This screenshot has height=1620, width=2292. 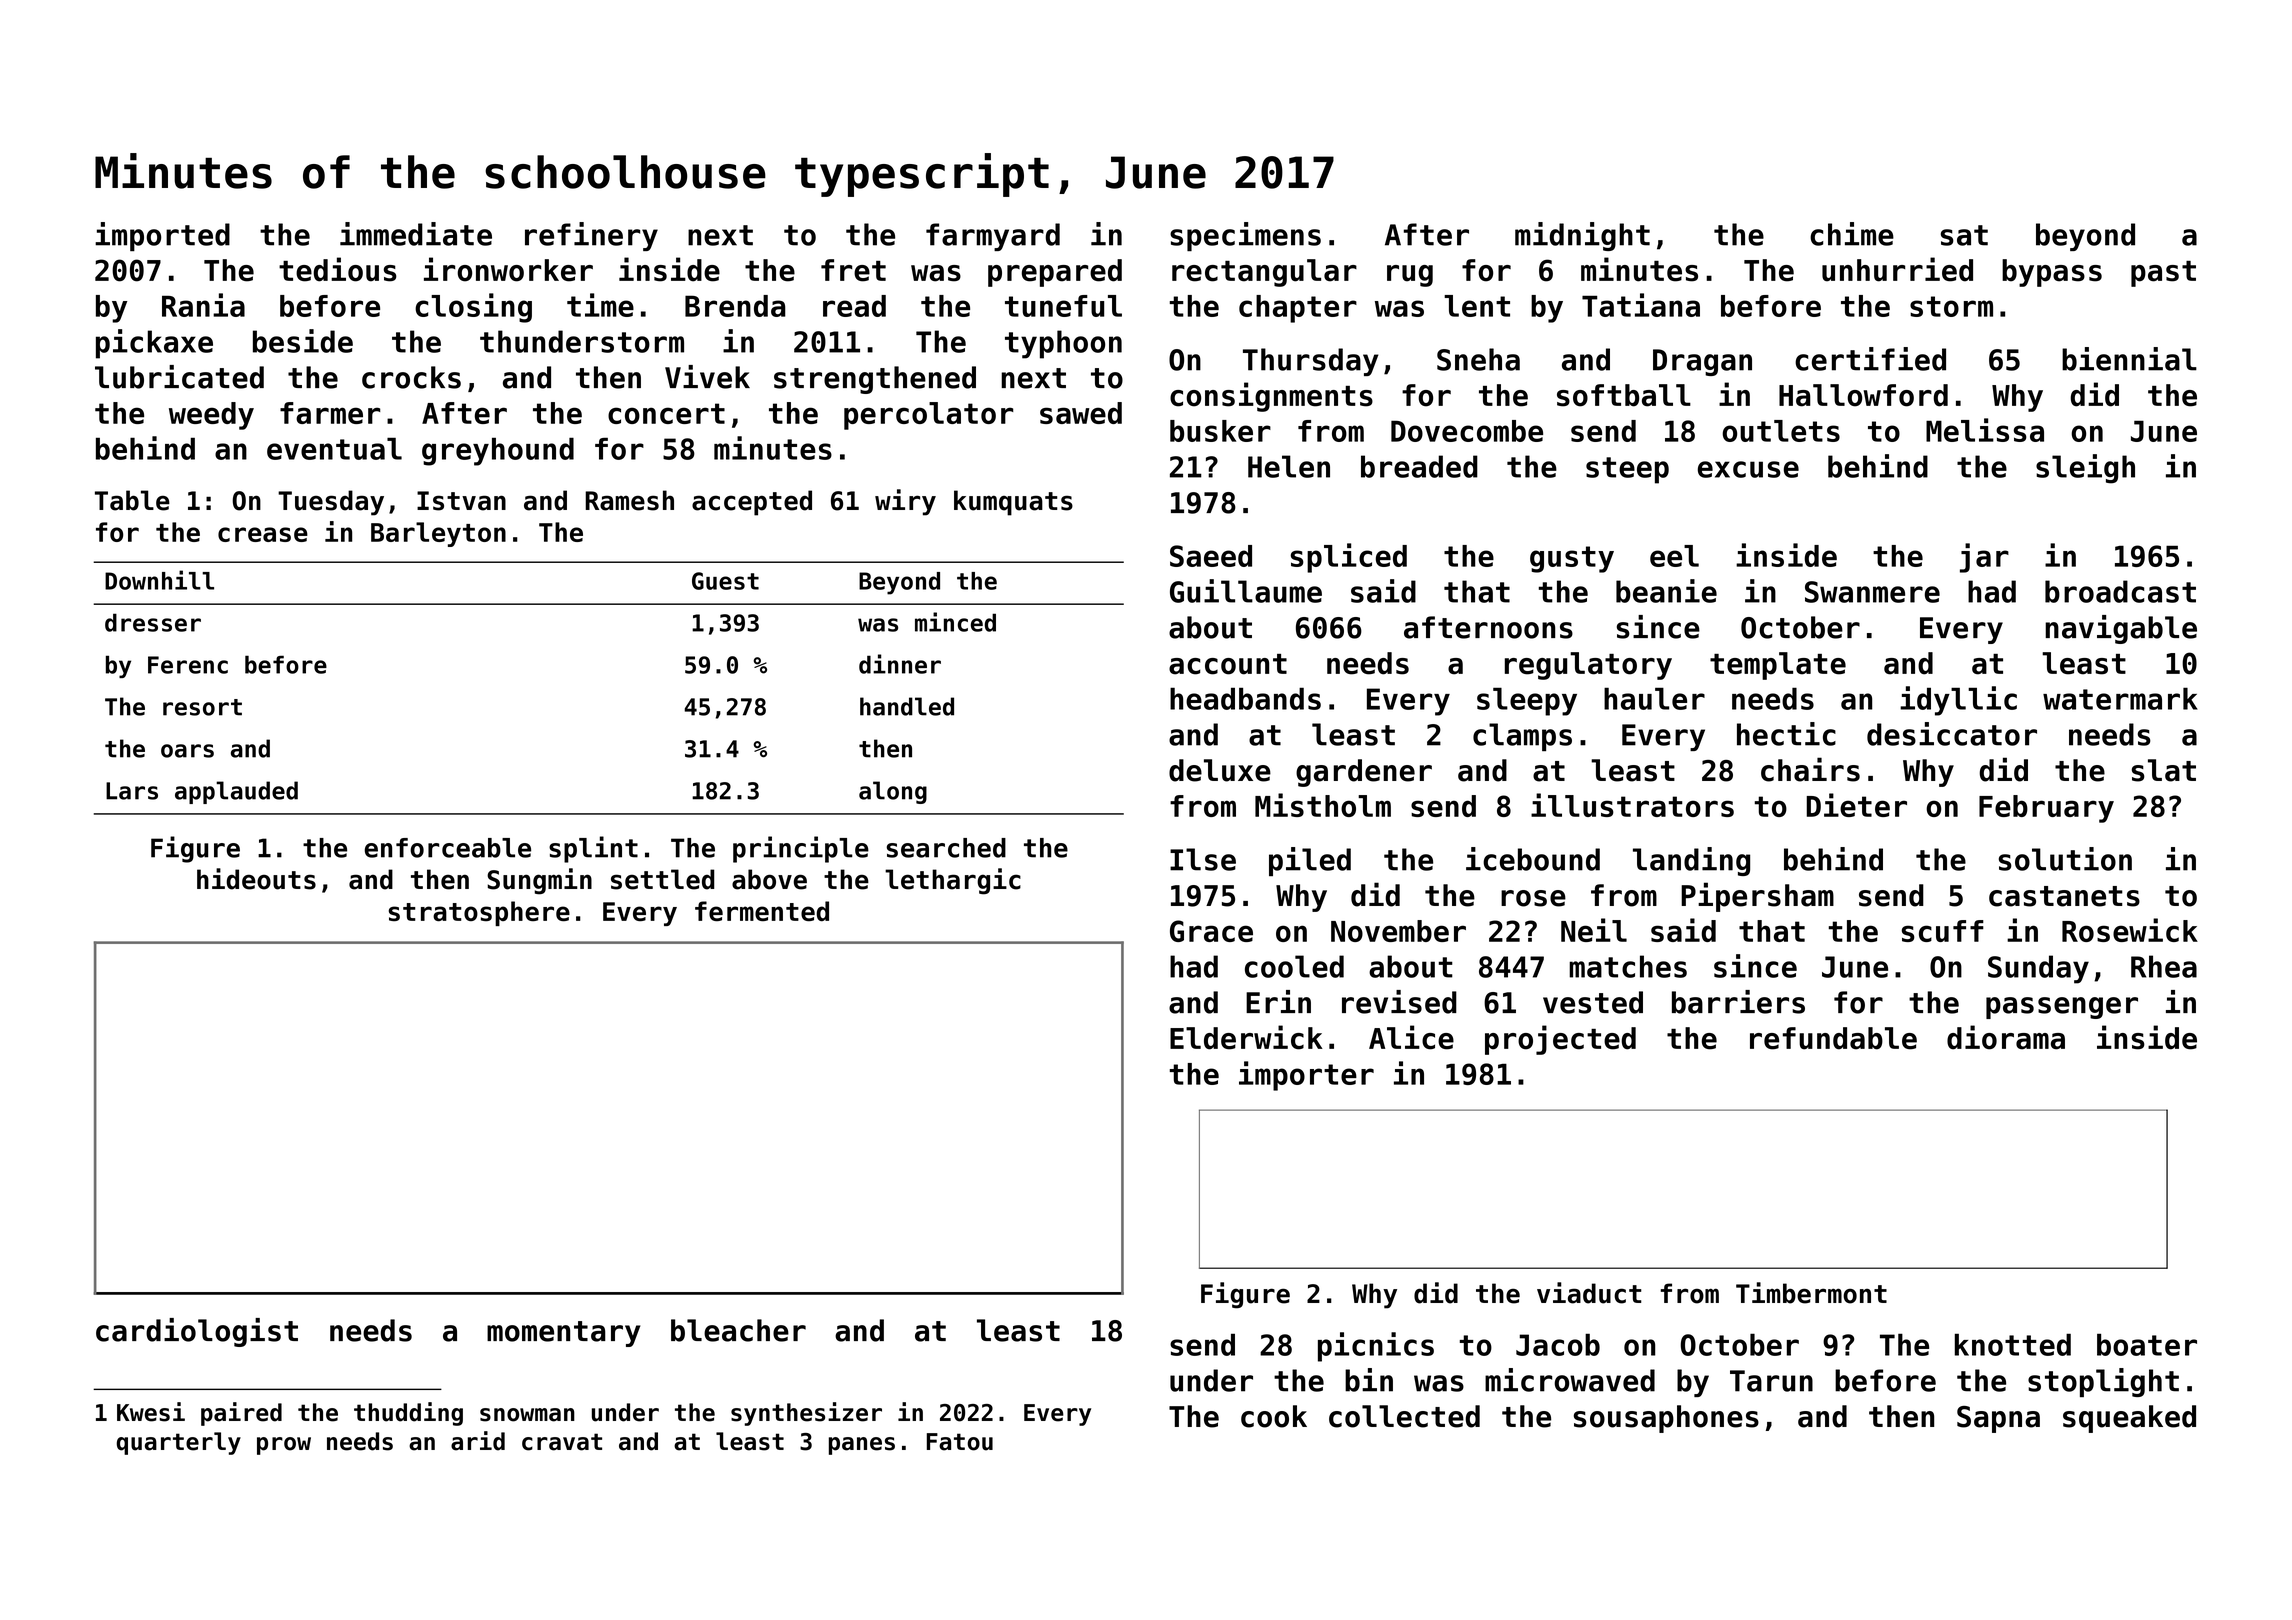 I want to click on midnight, so click(x=1582, y=236).
